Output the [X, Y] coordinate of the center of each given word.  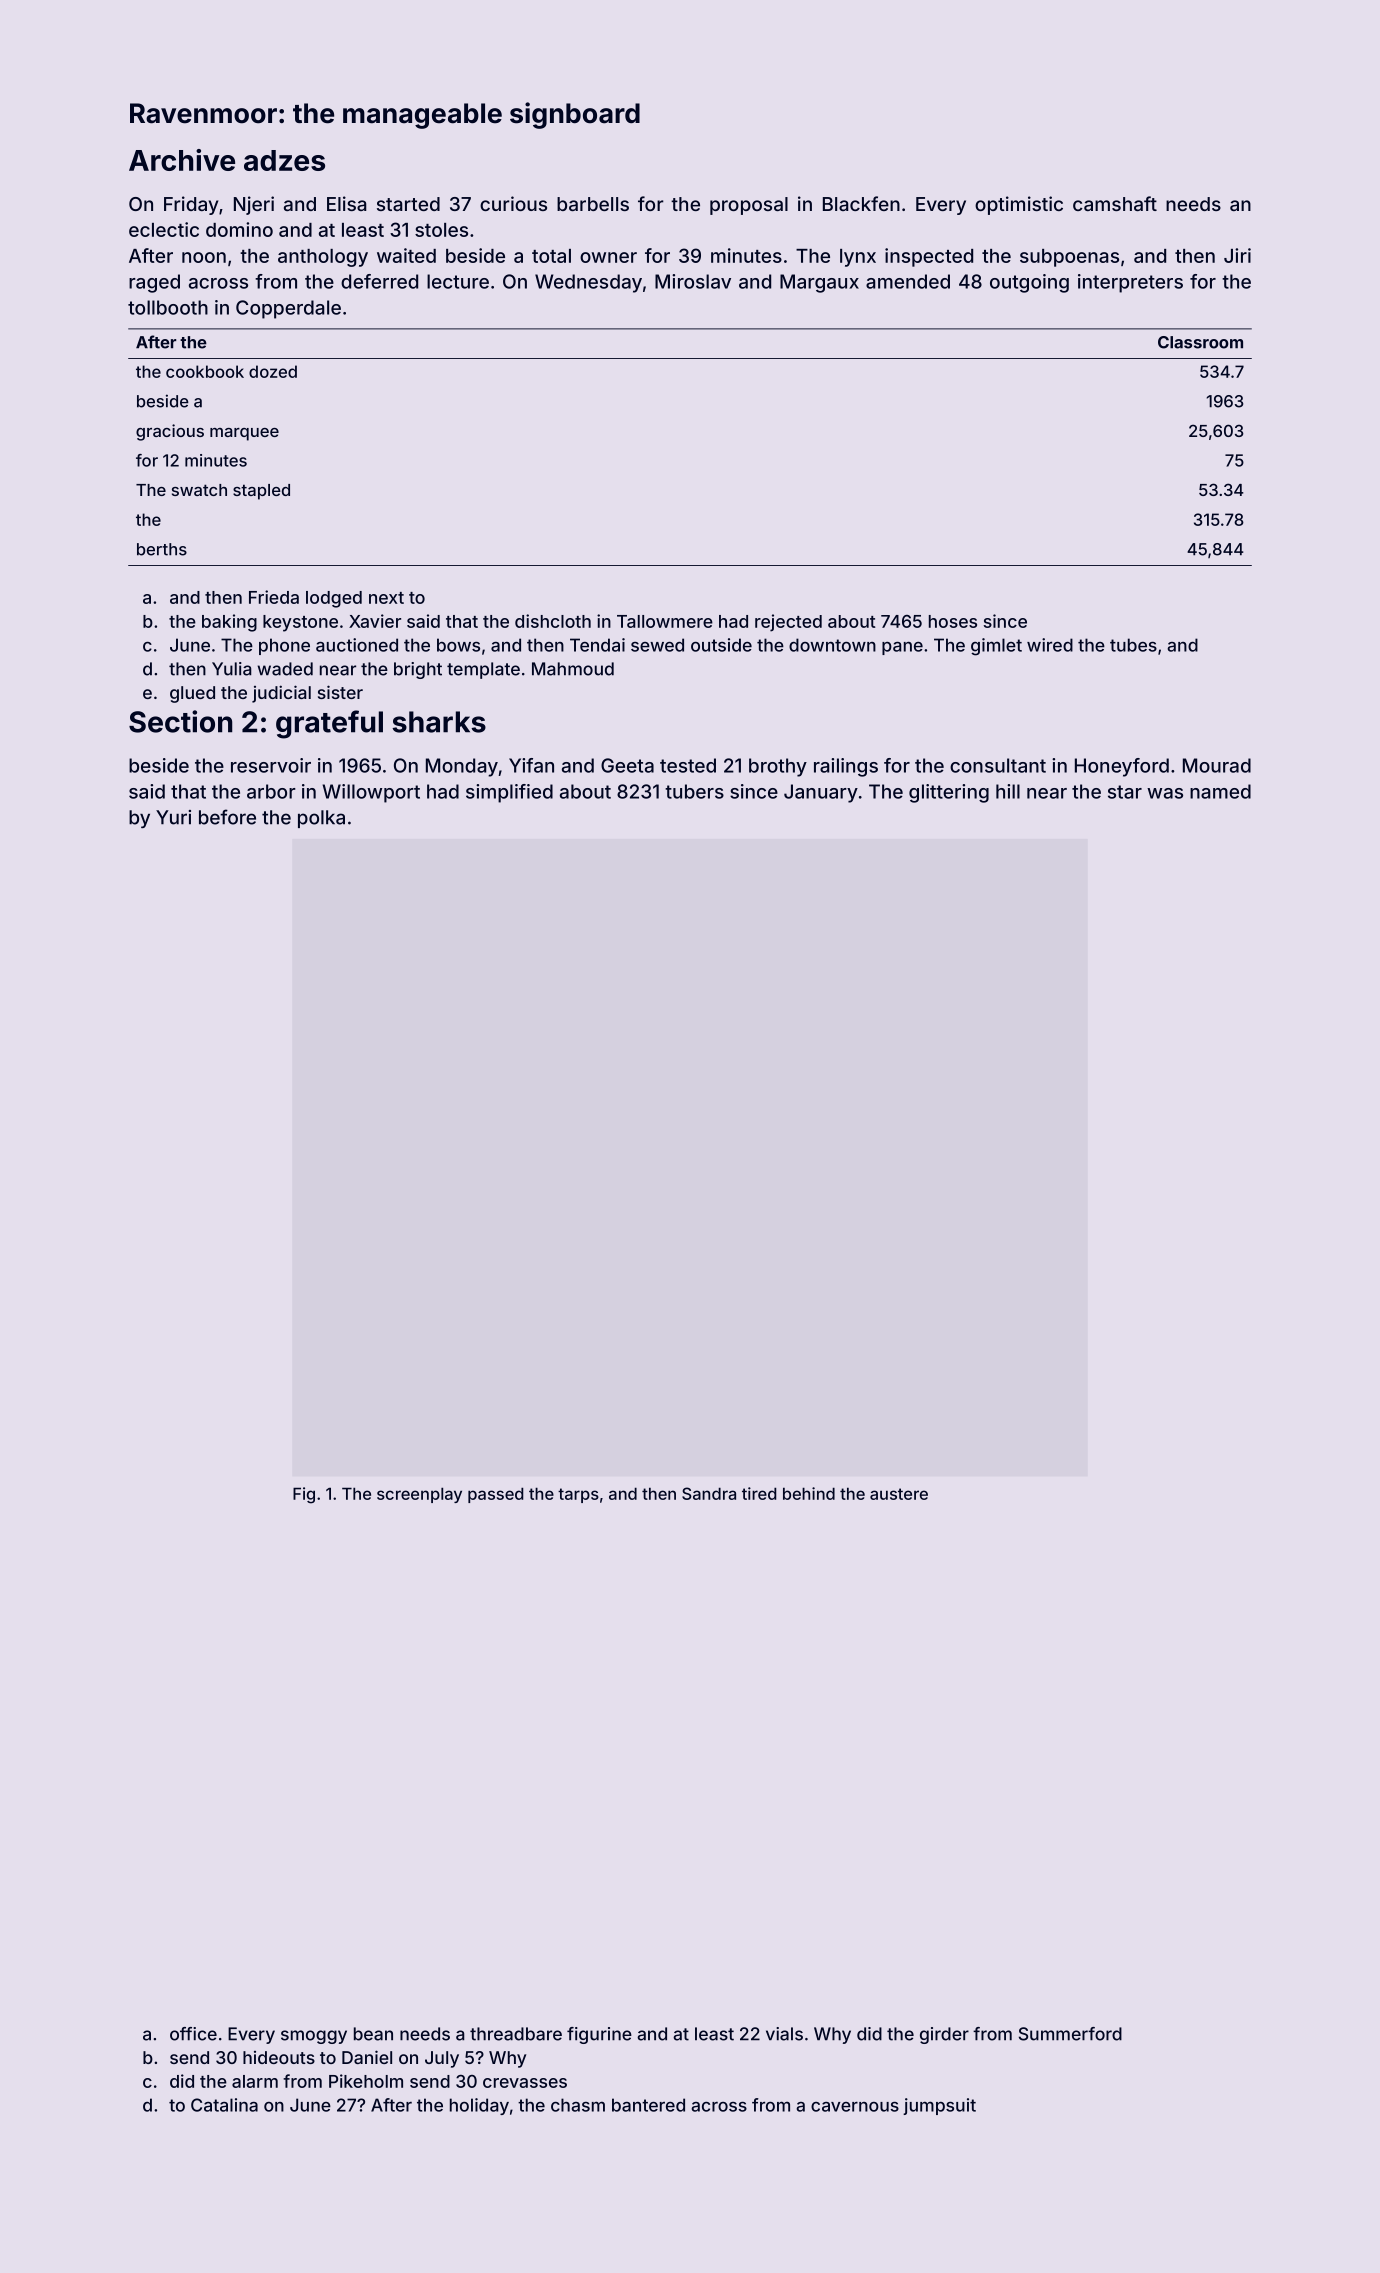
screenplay [419, 1495]
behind [809, 1493]
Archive [182, 160]
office [193, 2034]
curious [513, 203]
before [227, 817]
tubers [694, 791]
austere [899, 1494]
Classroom [1200, 342]
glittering [949, 793]
